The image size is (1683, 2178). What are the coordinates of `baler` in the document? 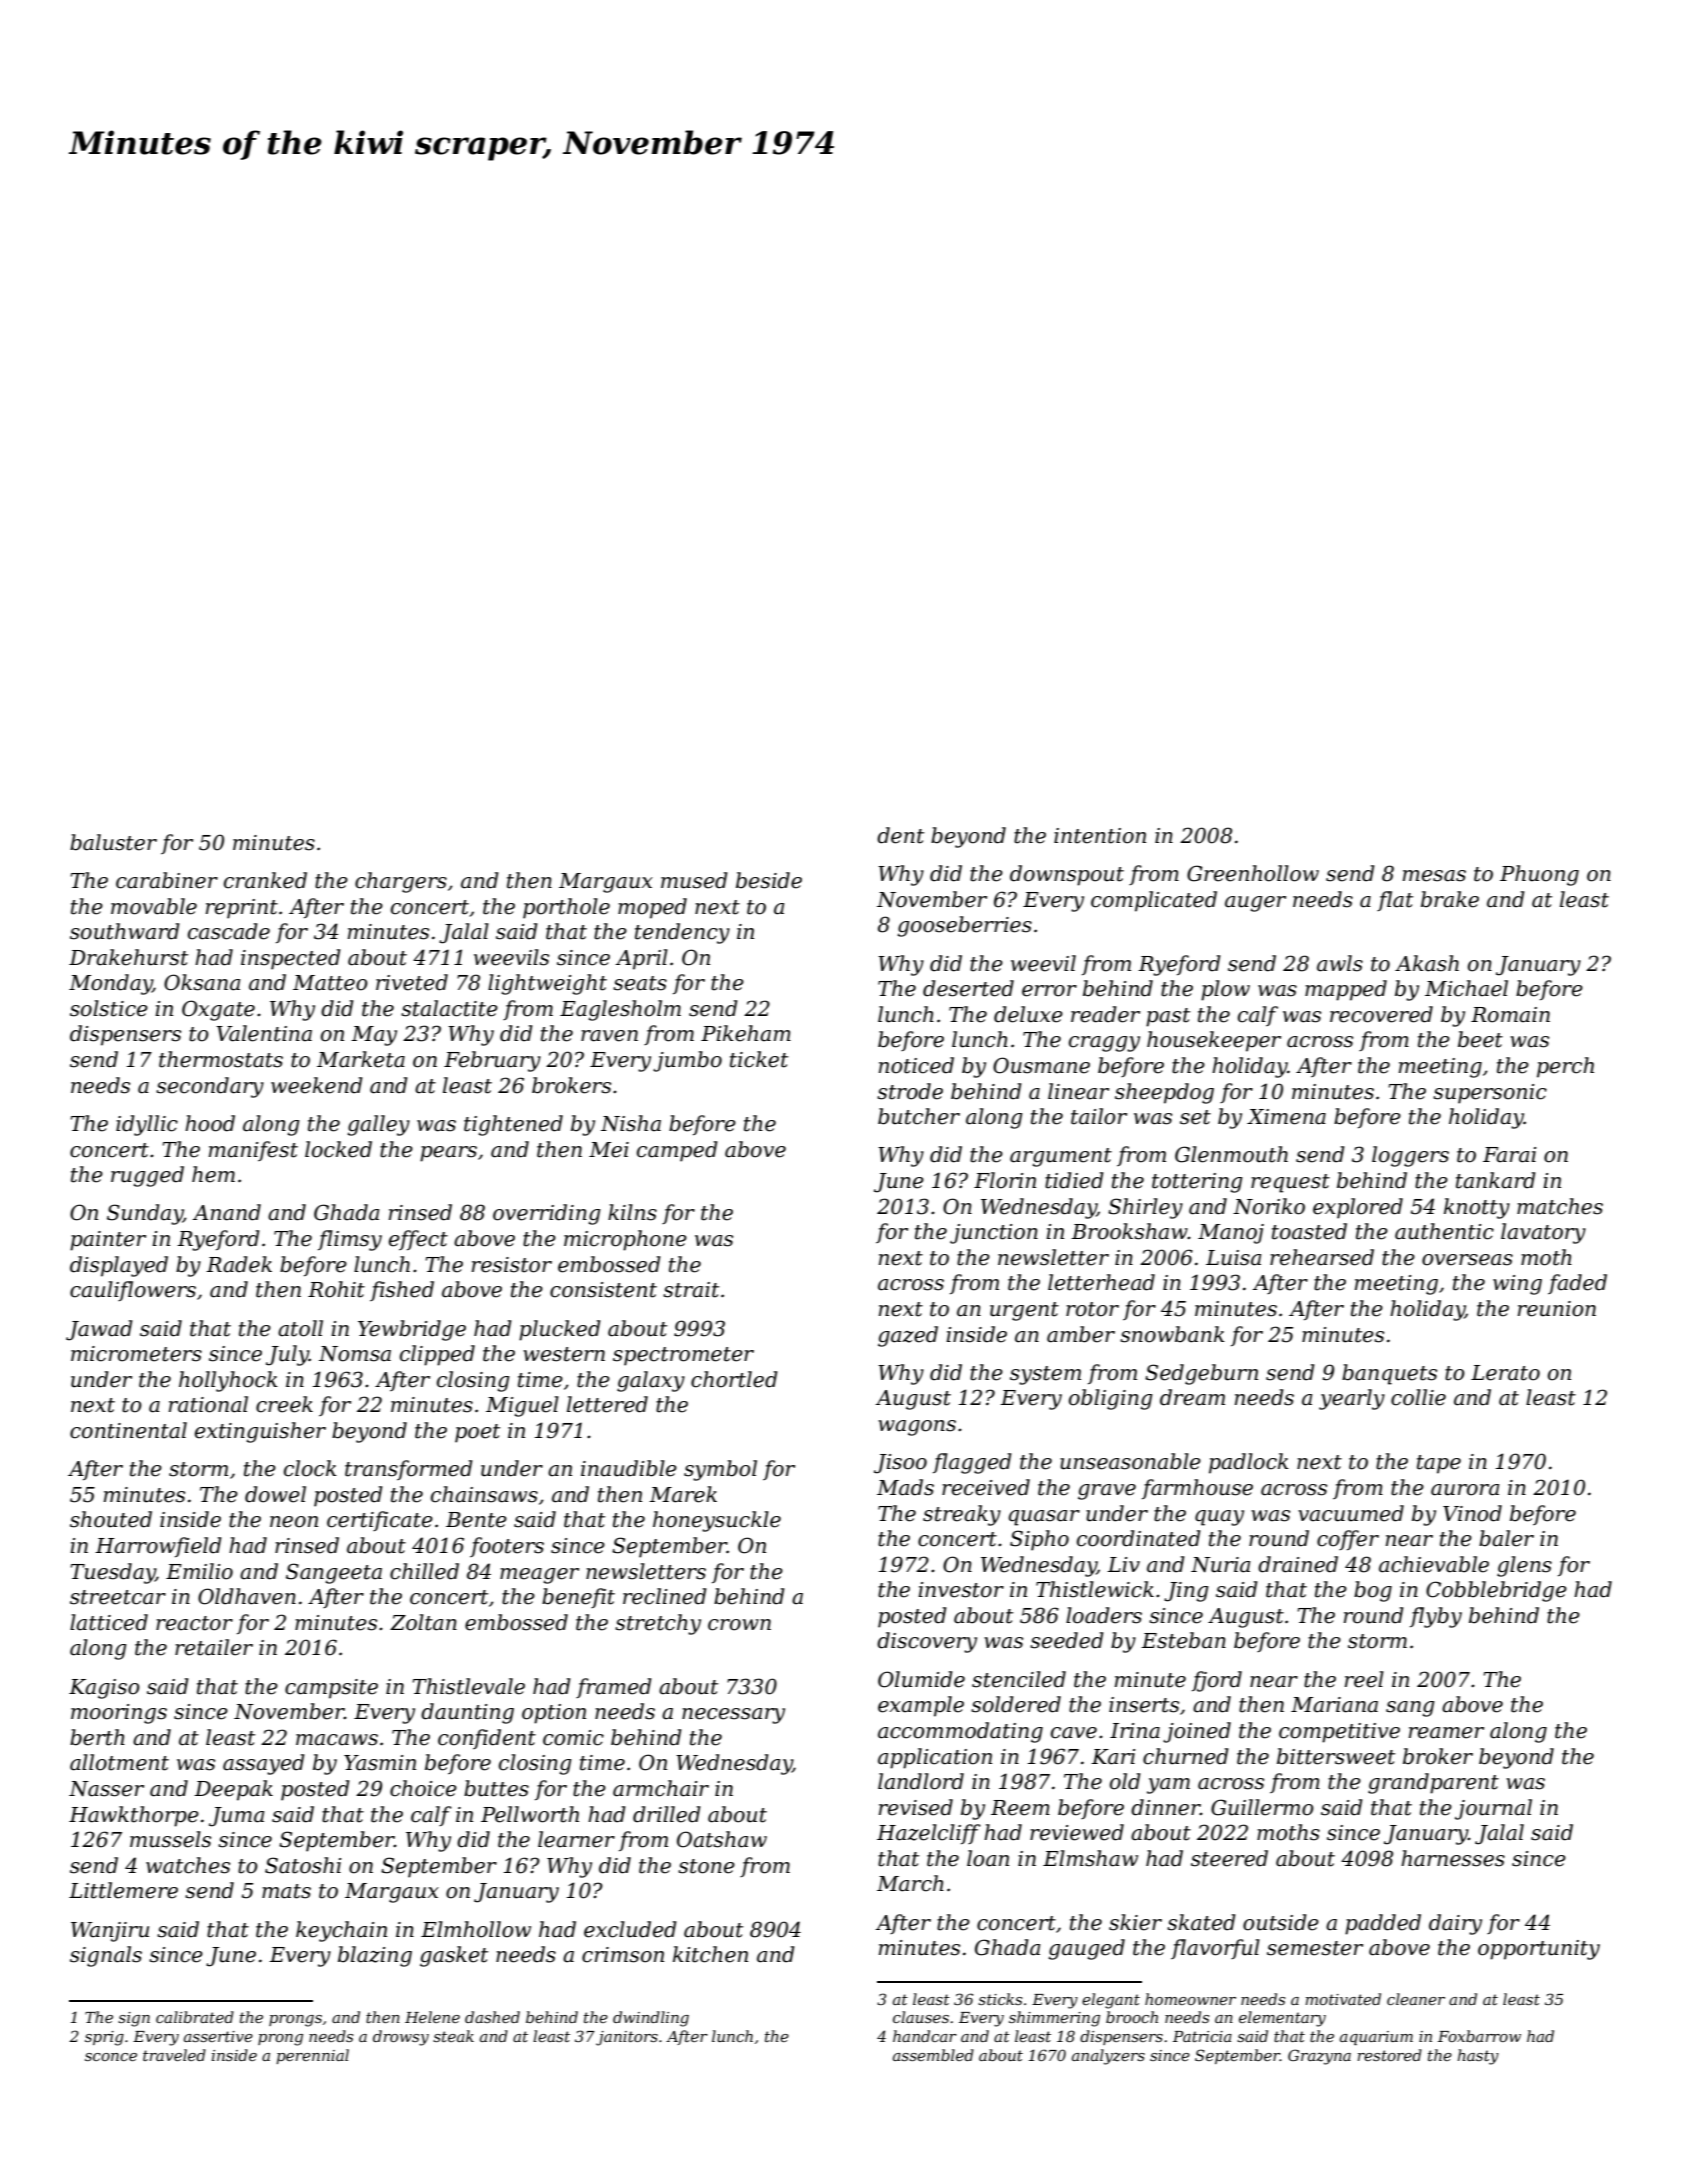 It's located at (1506, 1538).
